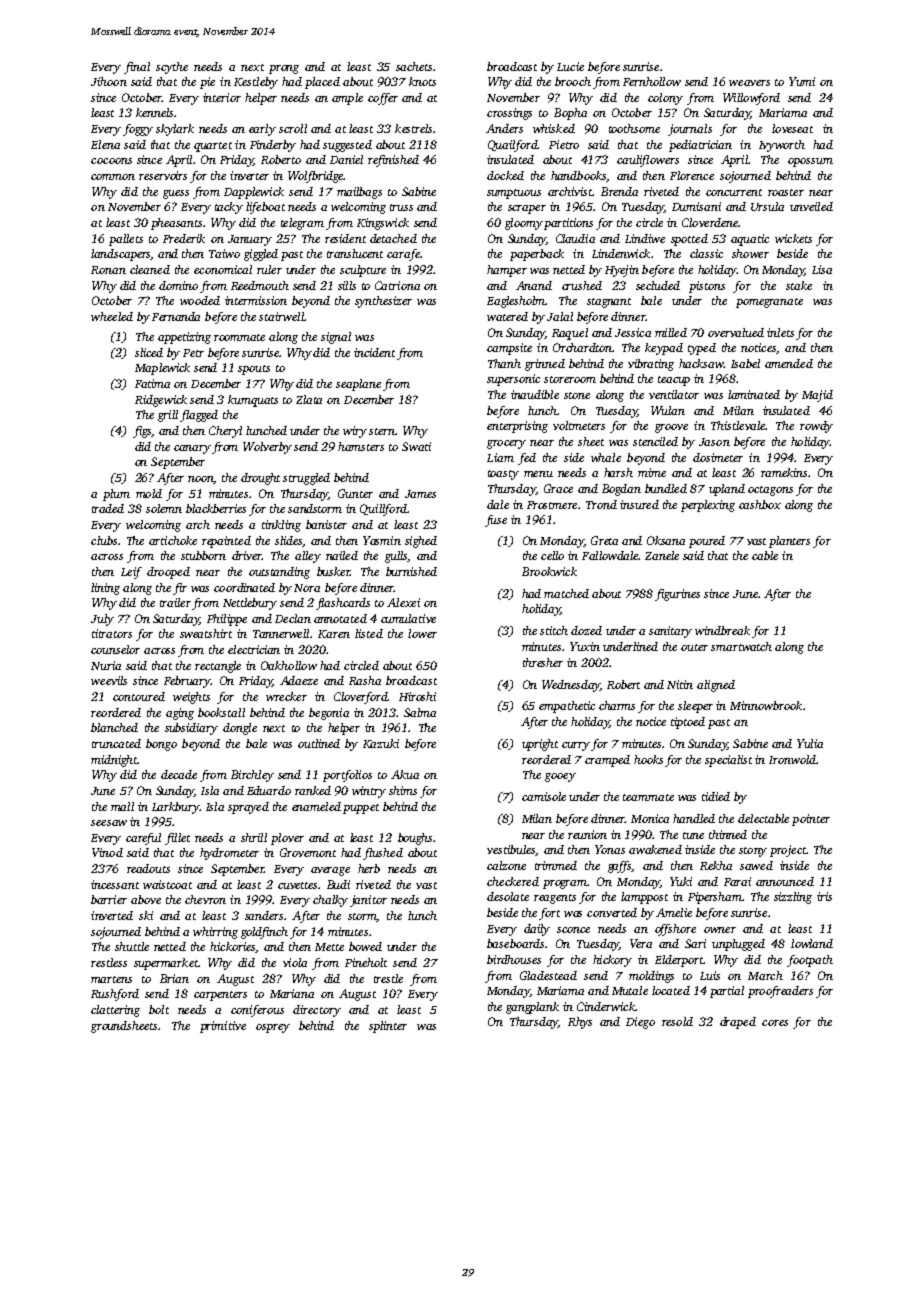 This screenshot has height=1314, width=924. I want to click on watered, so click(507, 316).
